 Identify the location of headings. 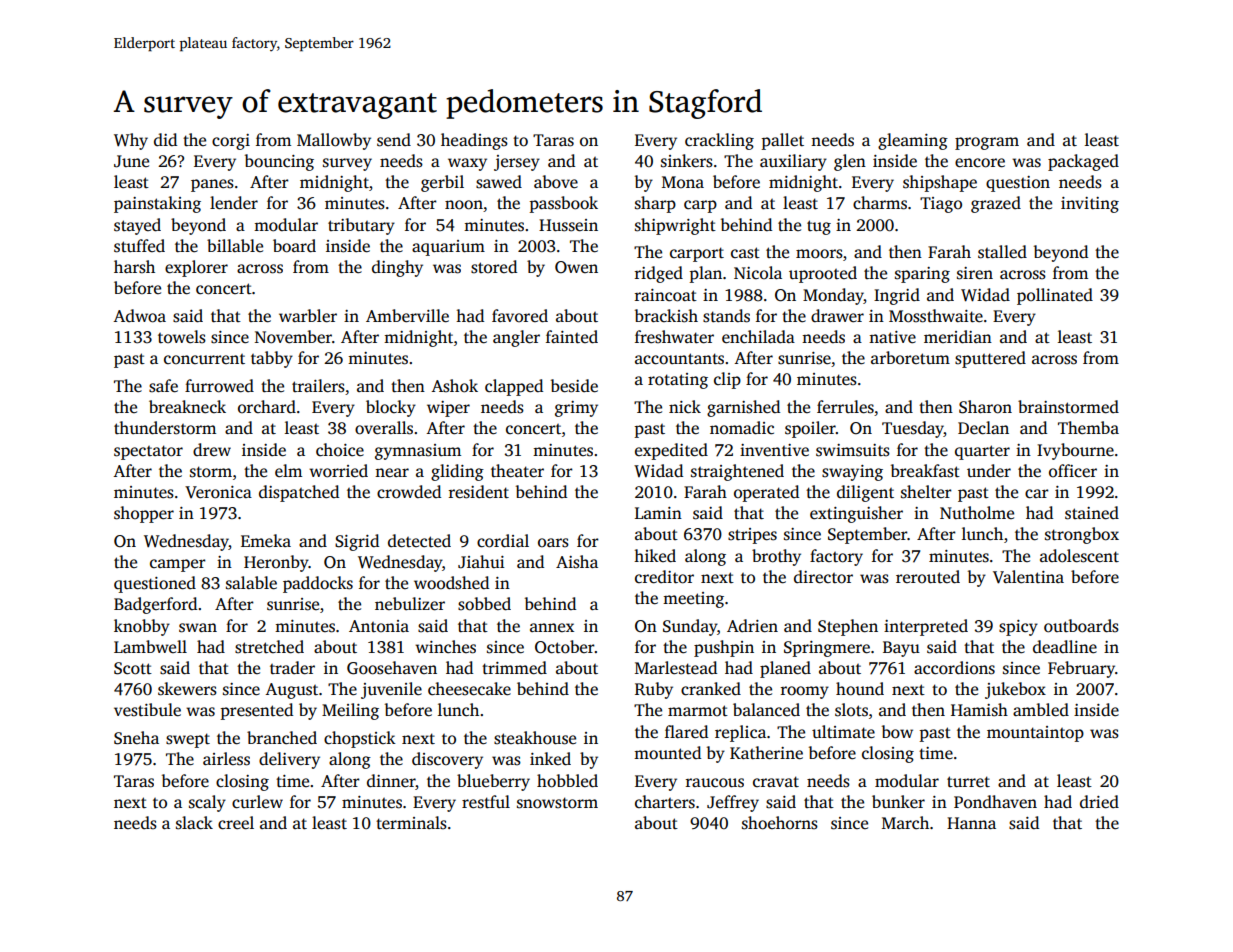
(474, 141).
